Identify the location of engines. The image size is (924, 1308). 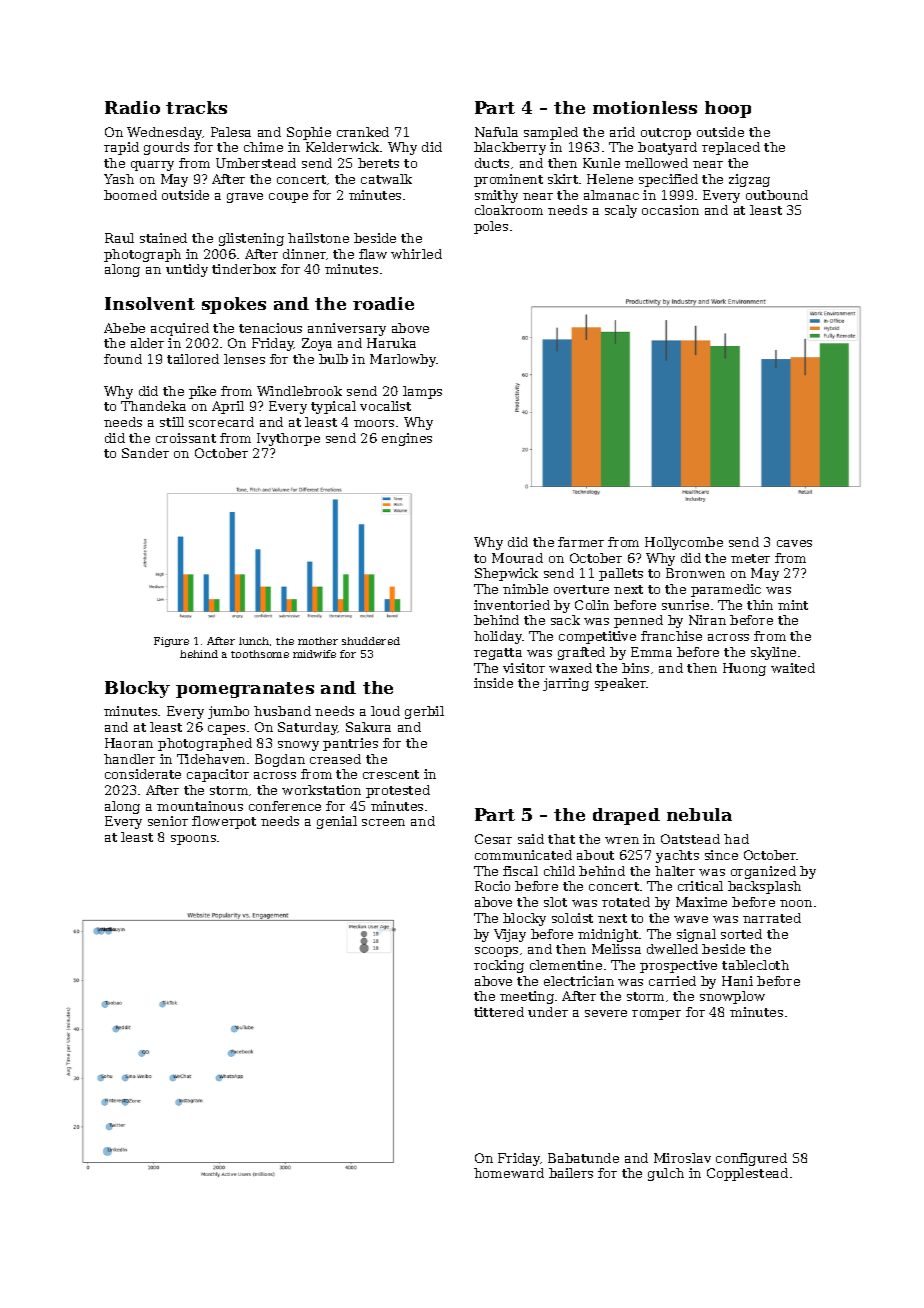
(407, 439).
